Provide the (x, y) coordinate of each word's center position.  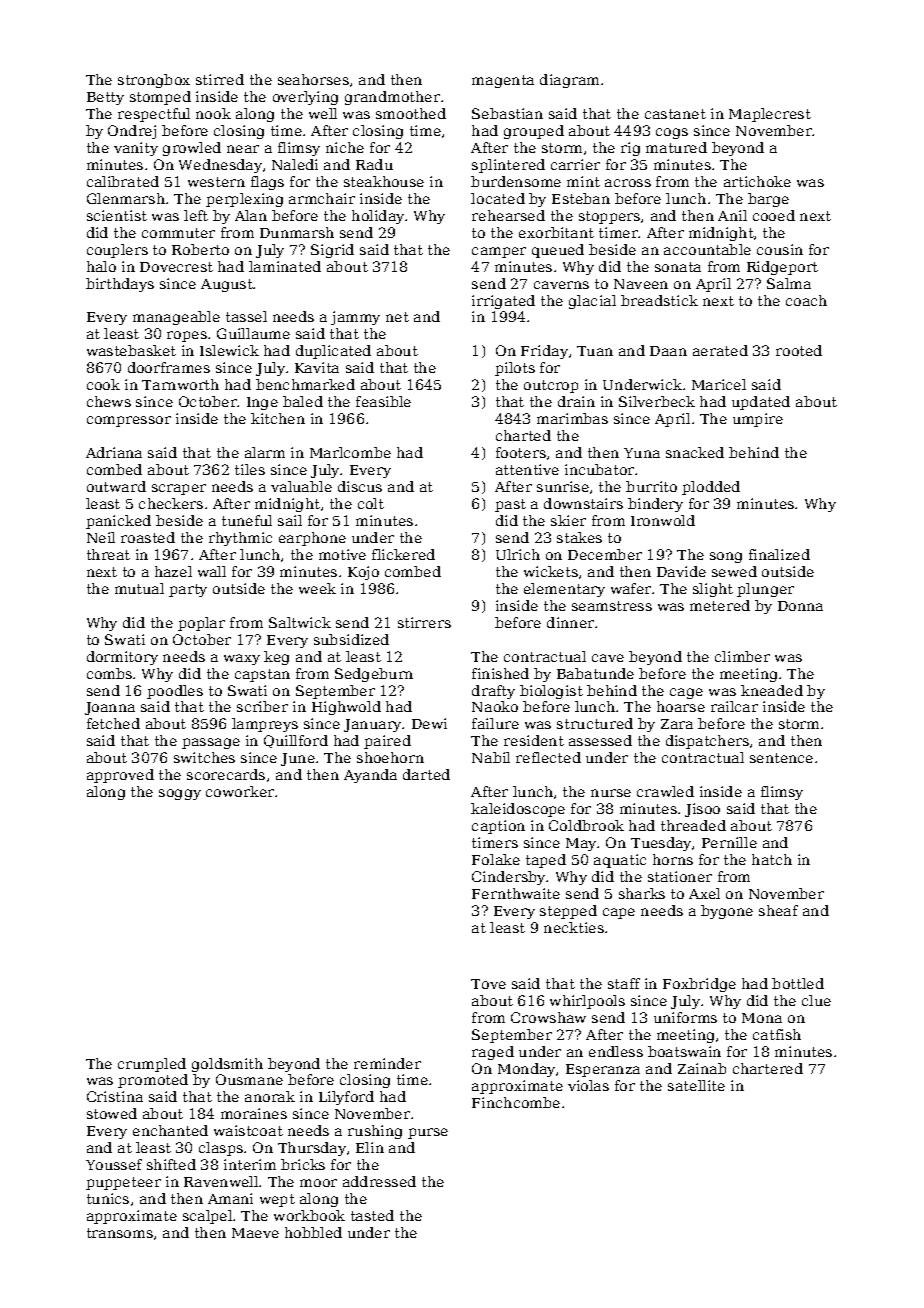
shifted (171, 1164)
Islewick (229, 350)
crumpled (152, 1065)
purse (428, 1133)
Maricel (719, 384)
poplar (201, 624)
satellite (696, 1085)
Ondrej (132, 132)
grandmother (392, 98)
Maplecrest (770, 115)
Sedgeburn (374, 675)
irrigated (503, 302)
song (726, 557)
